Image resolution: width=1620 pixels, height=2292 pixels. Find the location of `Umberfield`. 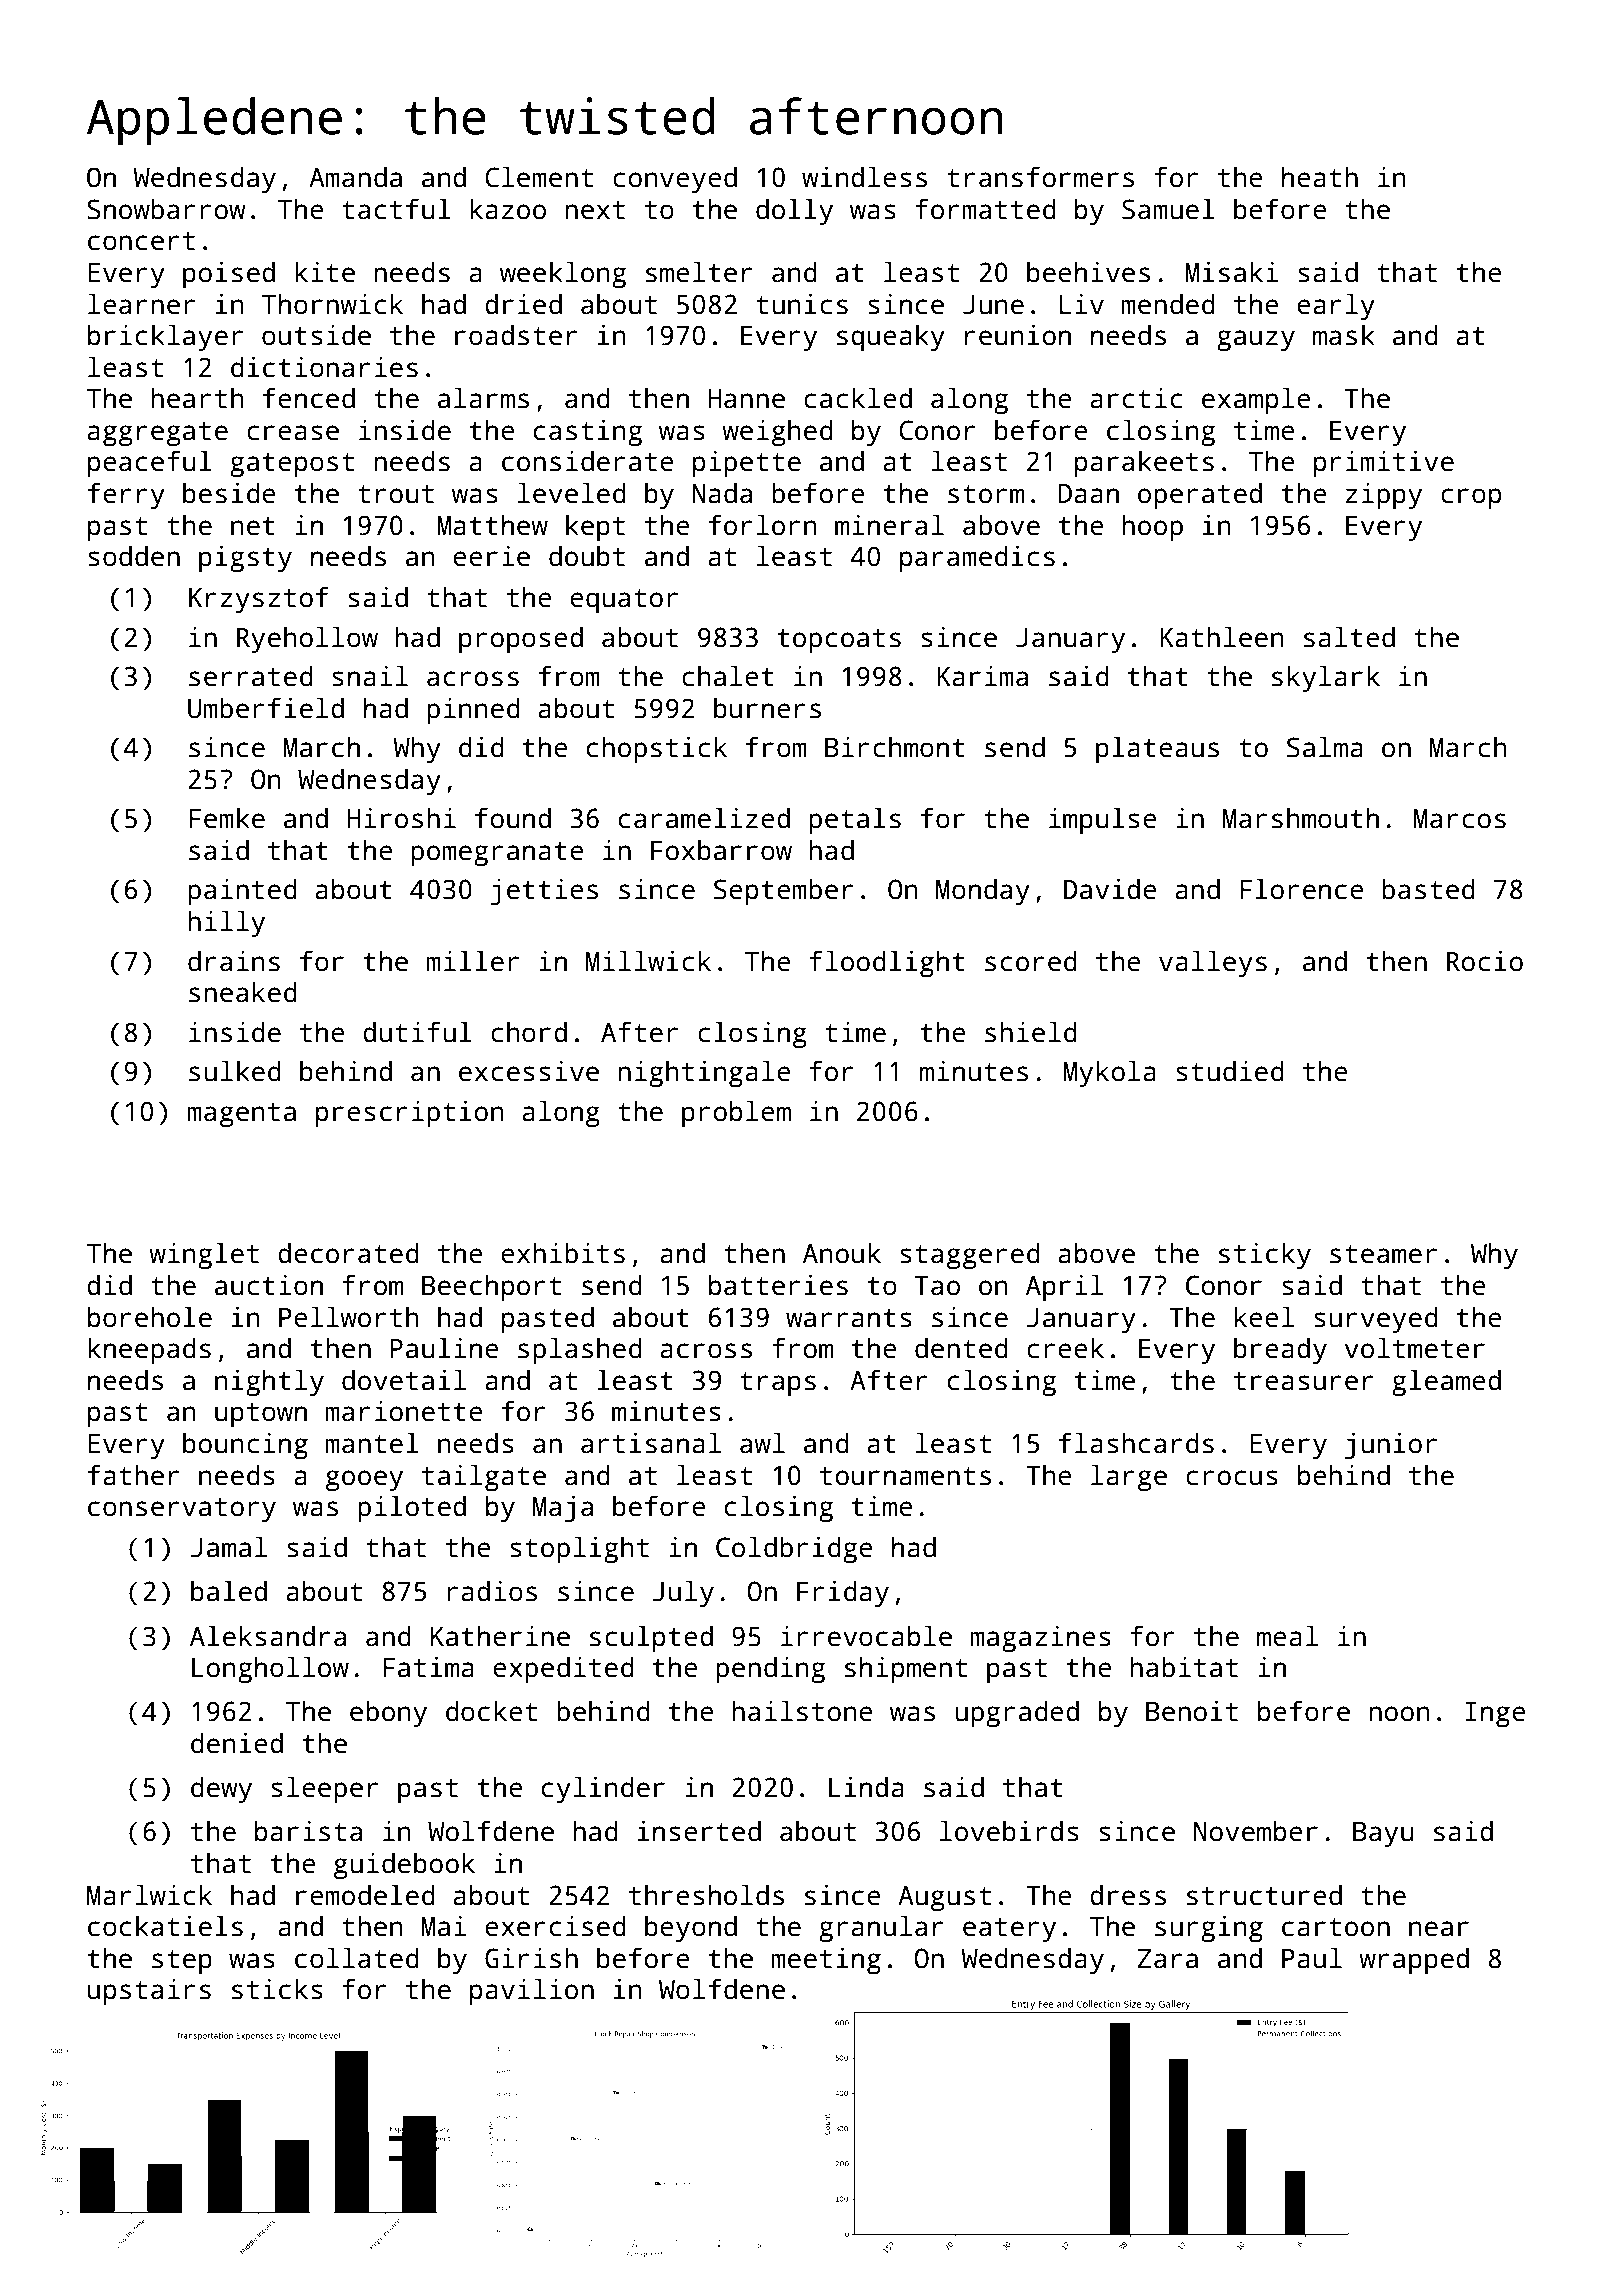

Umberfield is located at coordinates (266, 708).
